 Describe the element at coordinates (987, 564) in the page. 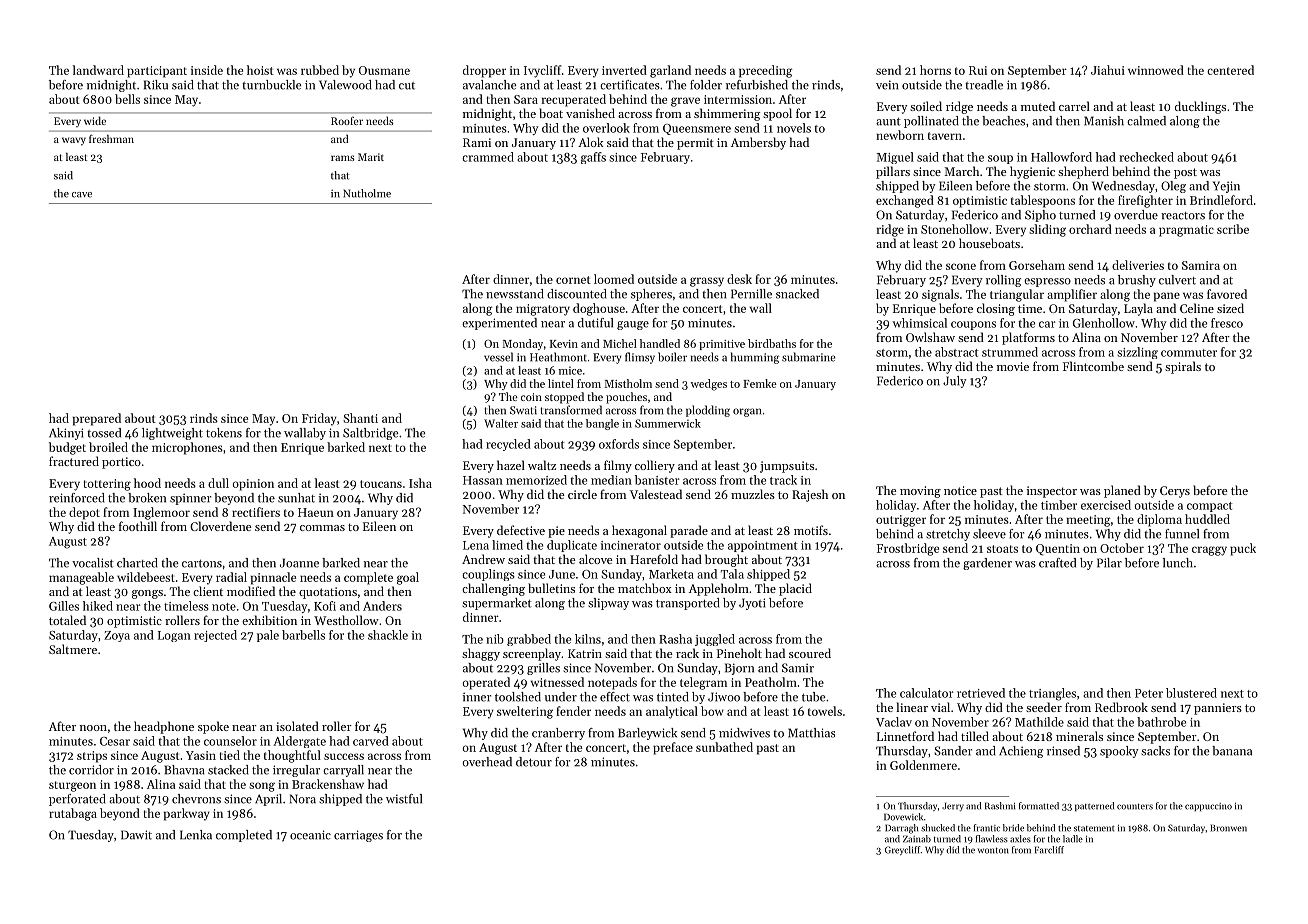

I see `gardener` at that location.
